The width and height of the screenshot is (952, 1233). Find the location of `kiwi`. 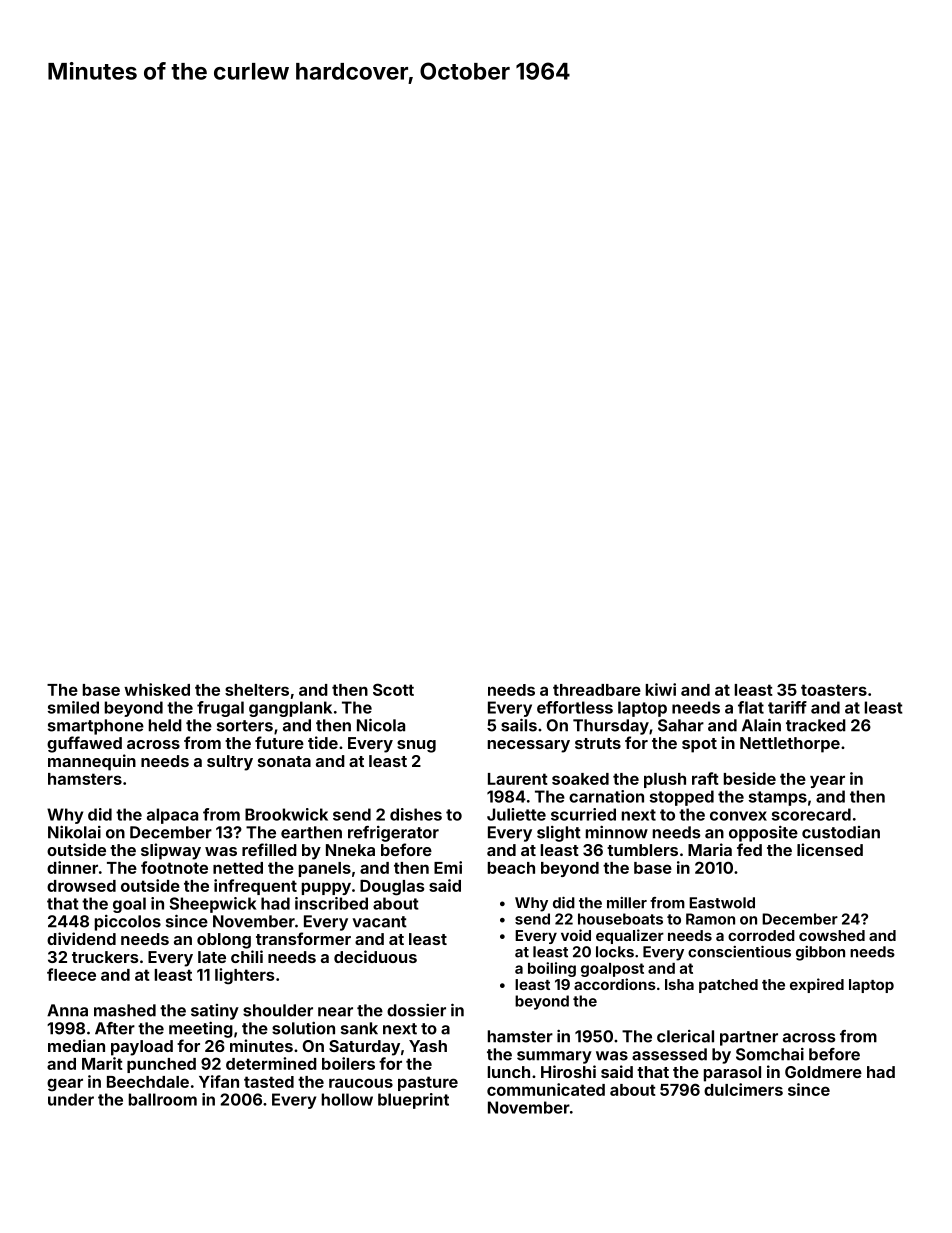

kiwi is located at coordinates (661, 689).
